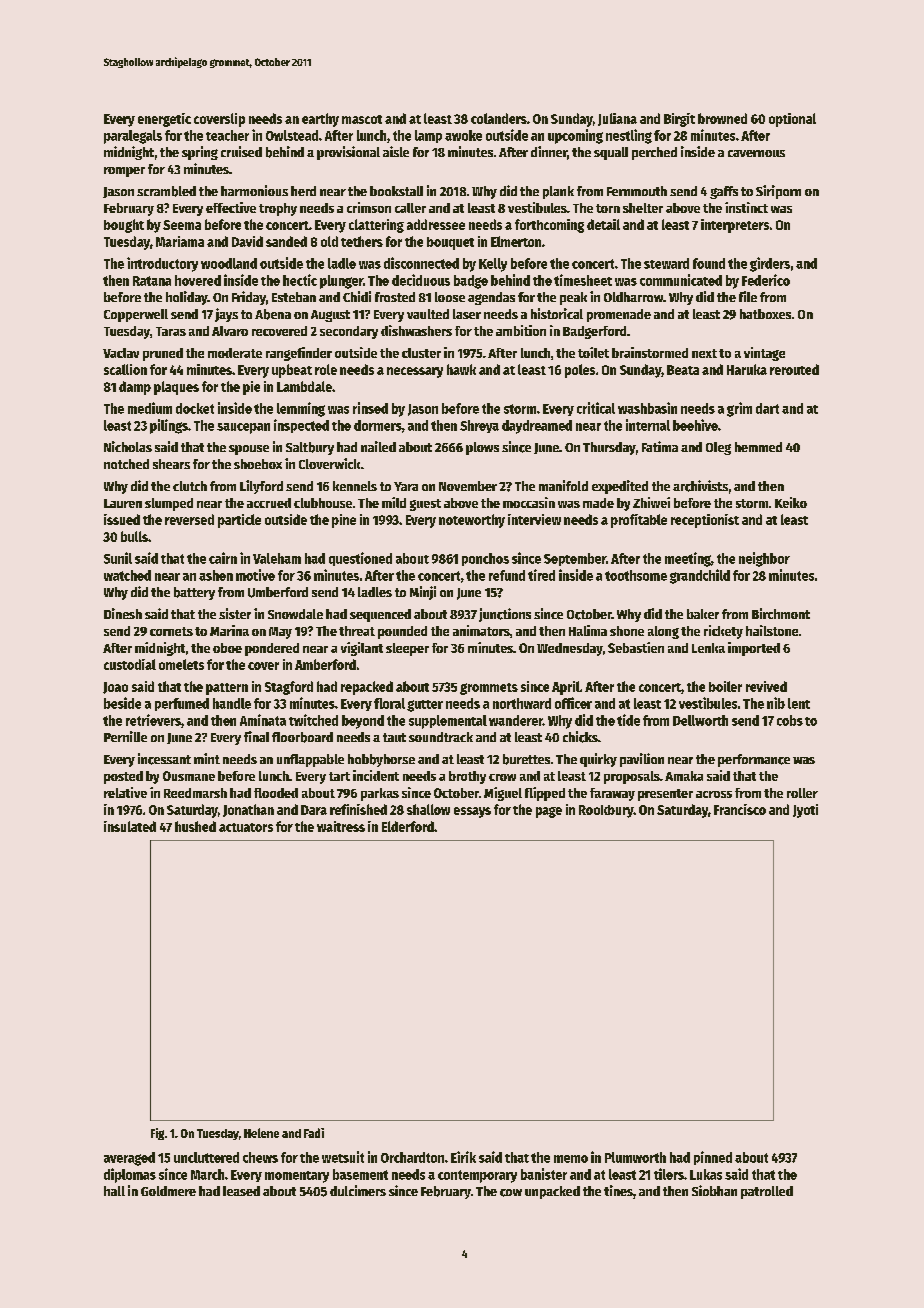  Describe the element at coordinates (168, 1191) in the document. I see `Goldmere` at that location.
